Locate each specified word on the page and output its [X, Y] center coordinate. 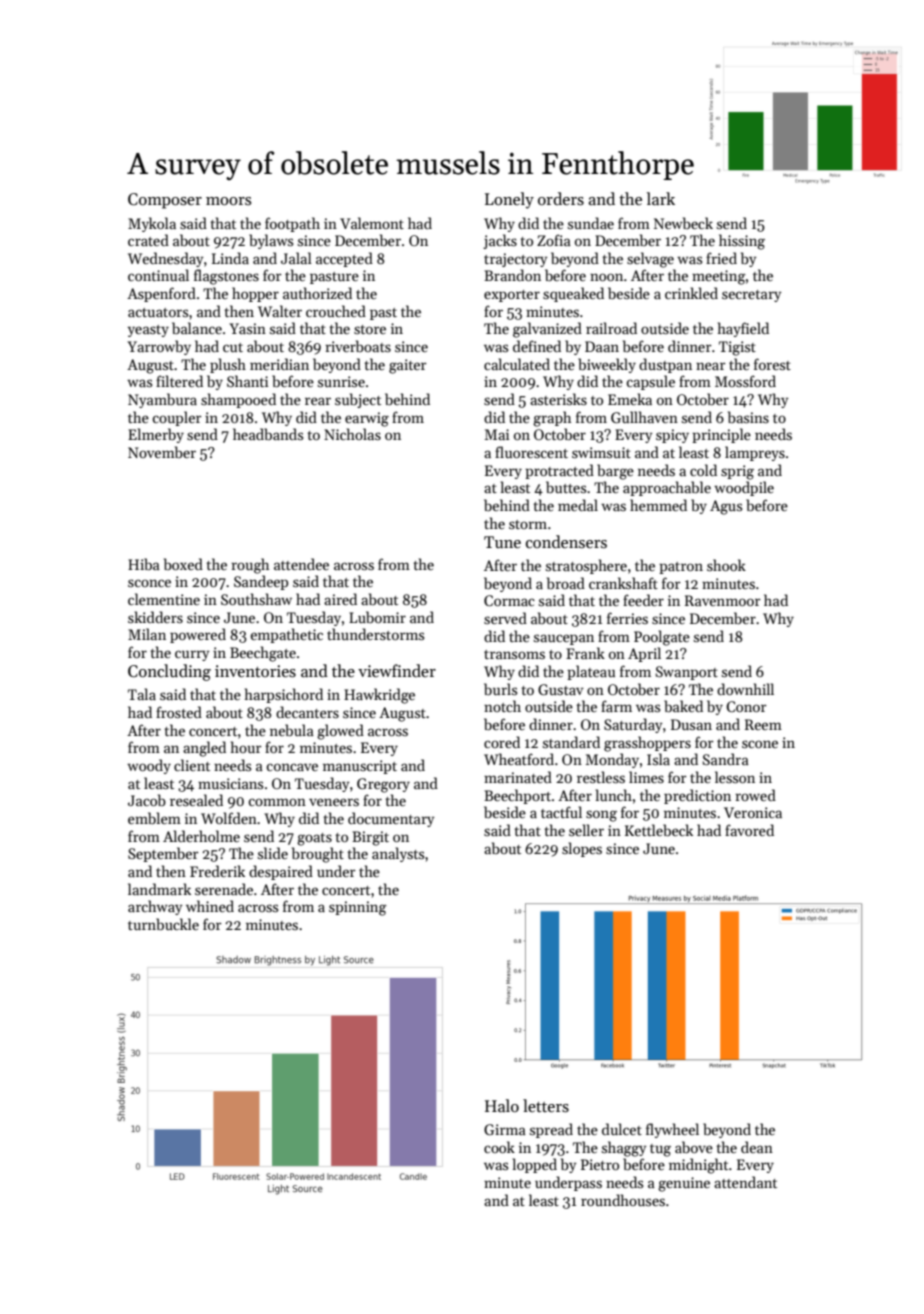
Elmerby [156, 435]
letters [546, 1106]
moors [228, 201]
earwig [367, 419]
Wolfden [229, 818]
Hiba [144, 564]
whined [210, 906]
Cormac [509, 600]
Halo [502, 1105]
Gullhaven [644, 417]
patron [681, 568]
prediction [697, 796]
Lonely [509, 200]
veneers [334, 802]
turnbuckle [163, 924]
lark [661, 198]
